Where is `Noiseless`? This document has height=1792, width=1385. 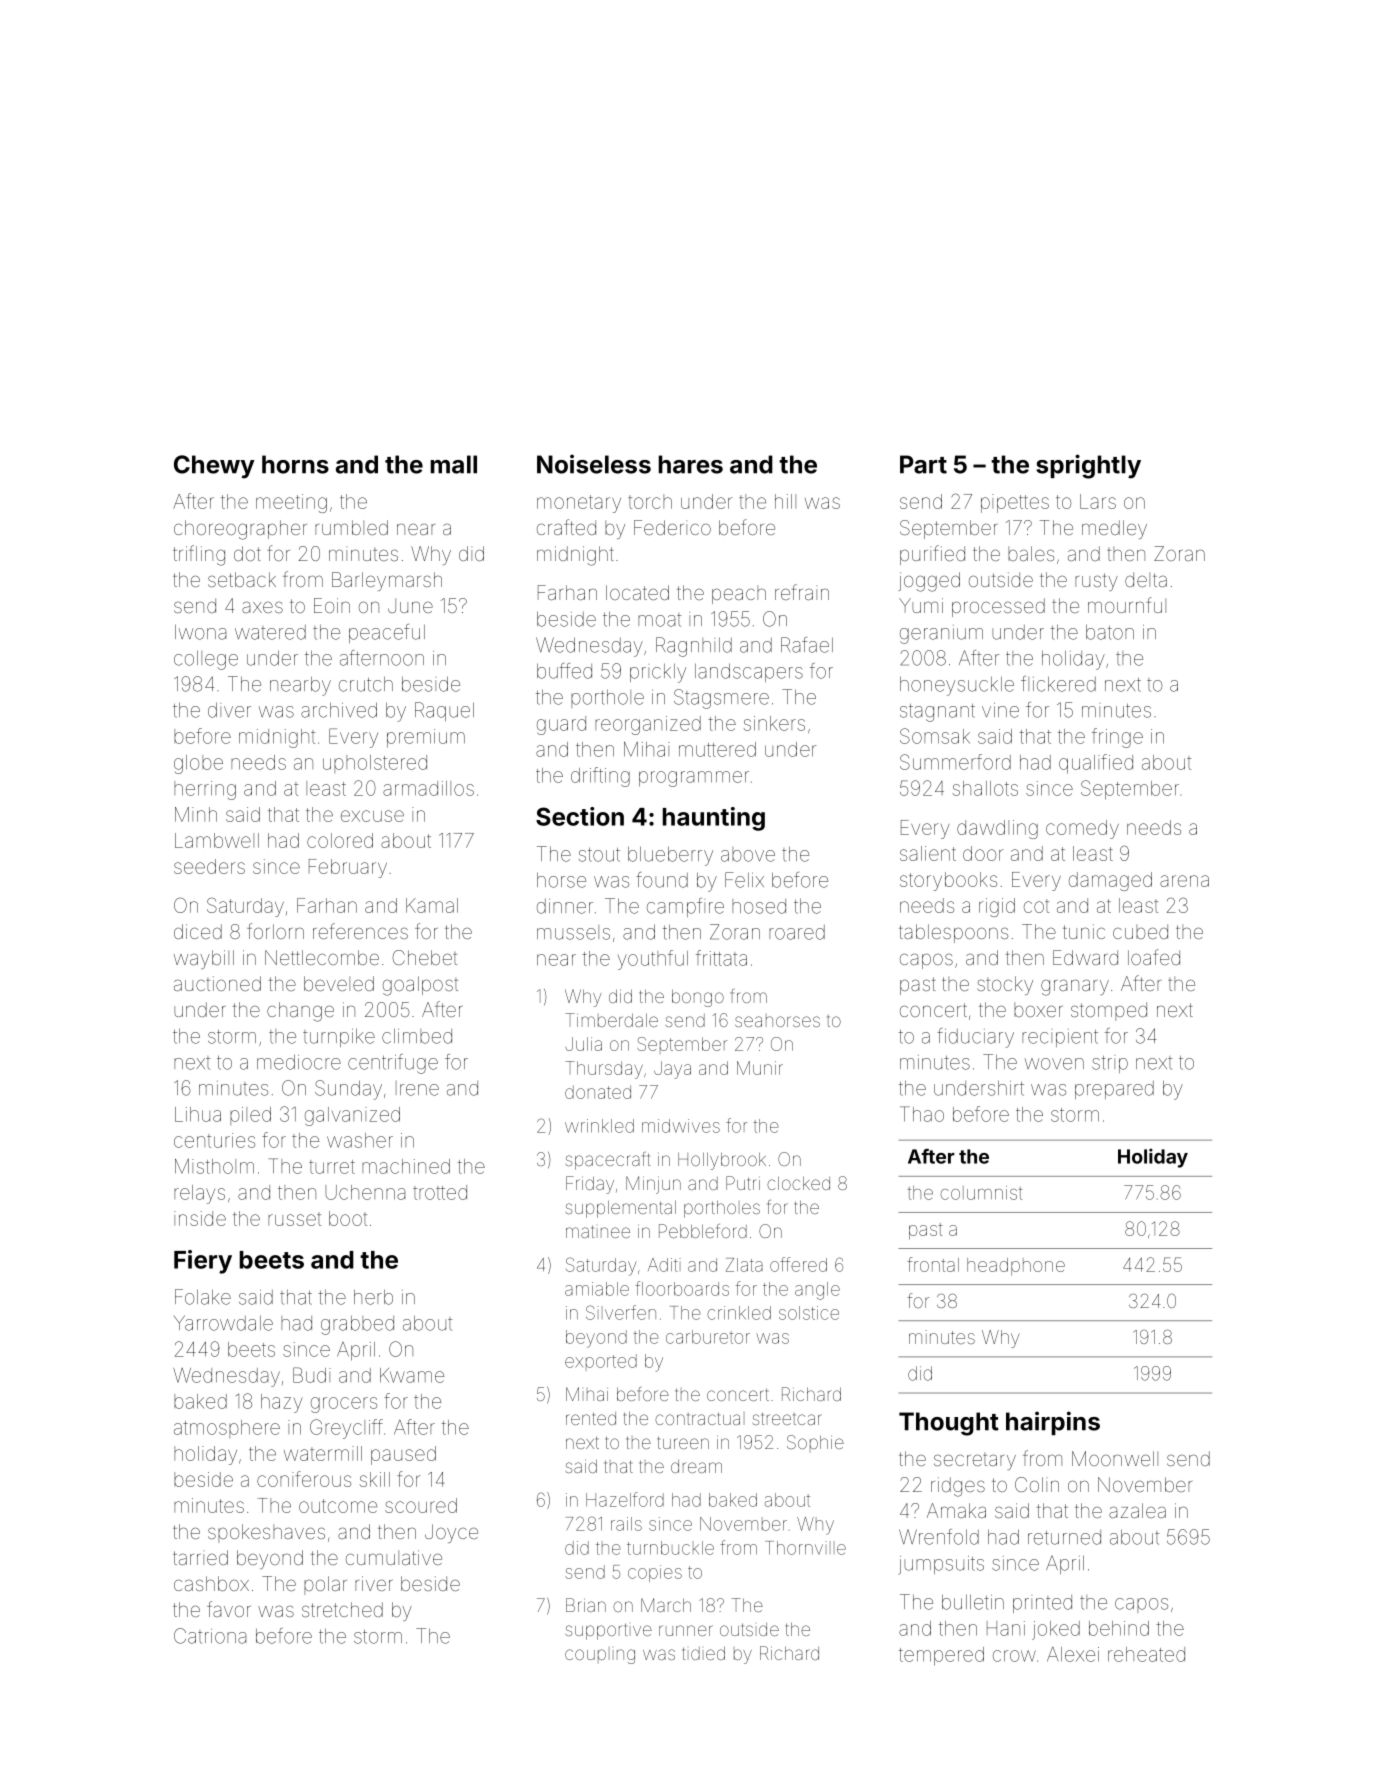 Noiseless is located at coordinates (594, 464).
